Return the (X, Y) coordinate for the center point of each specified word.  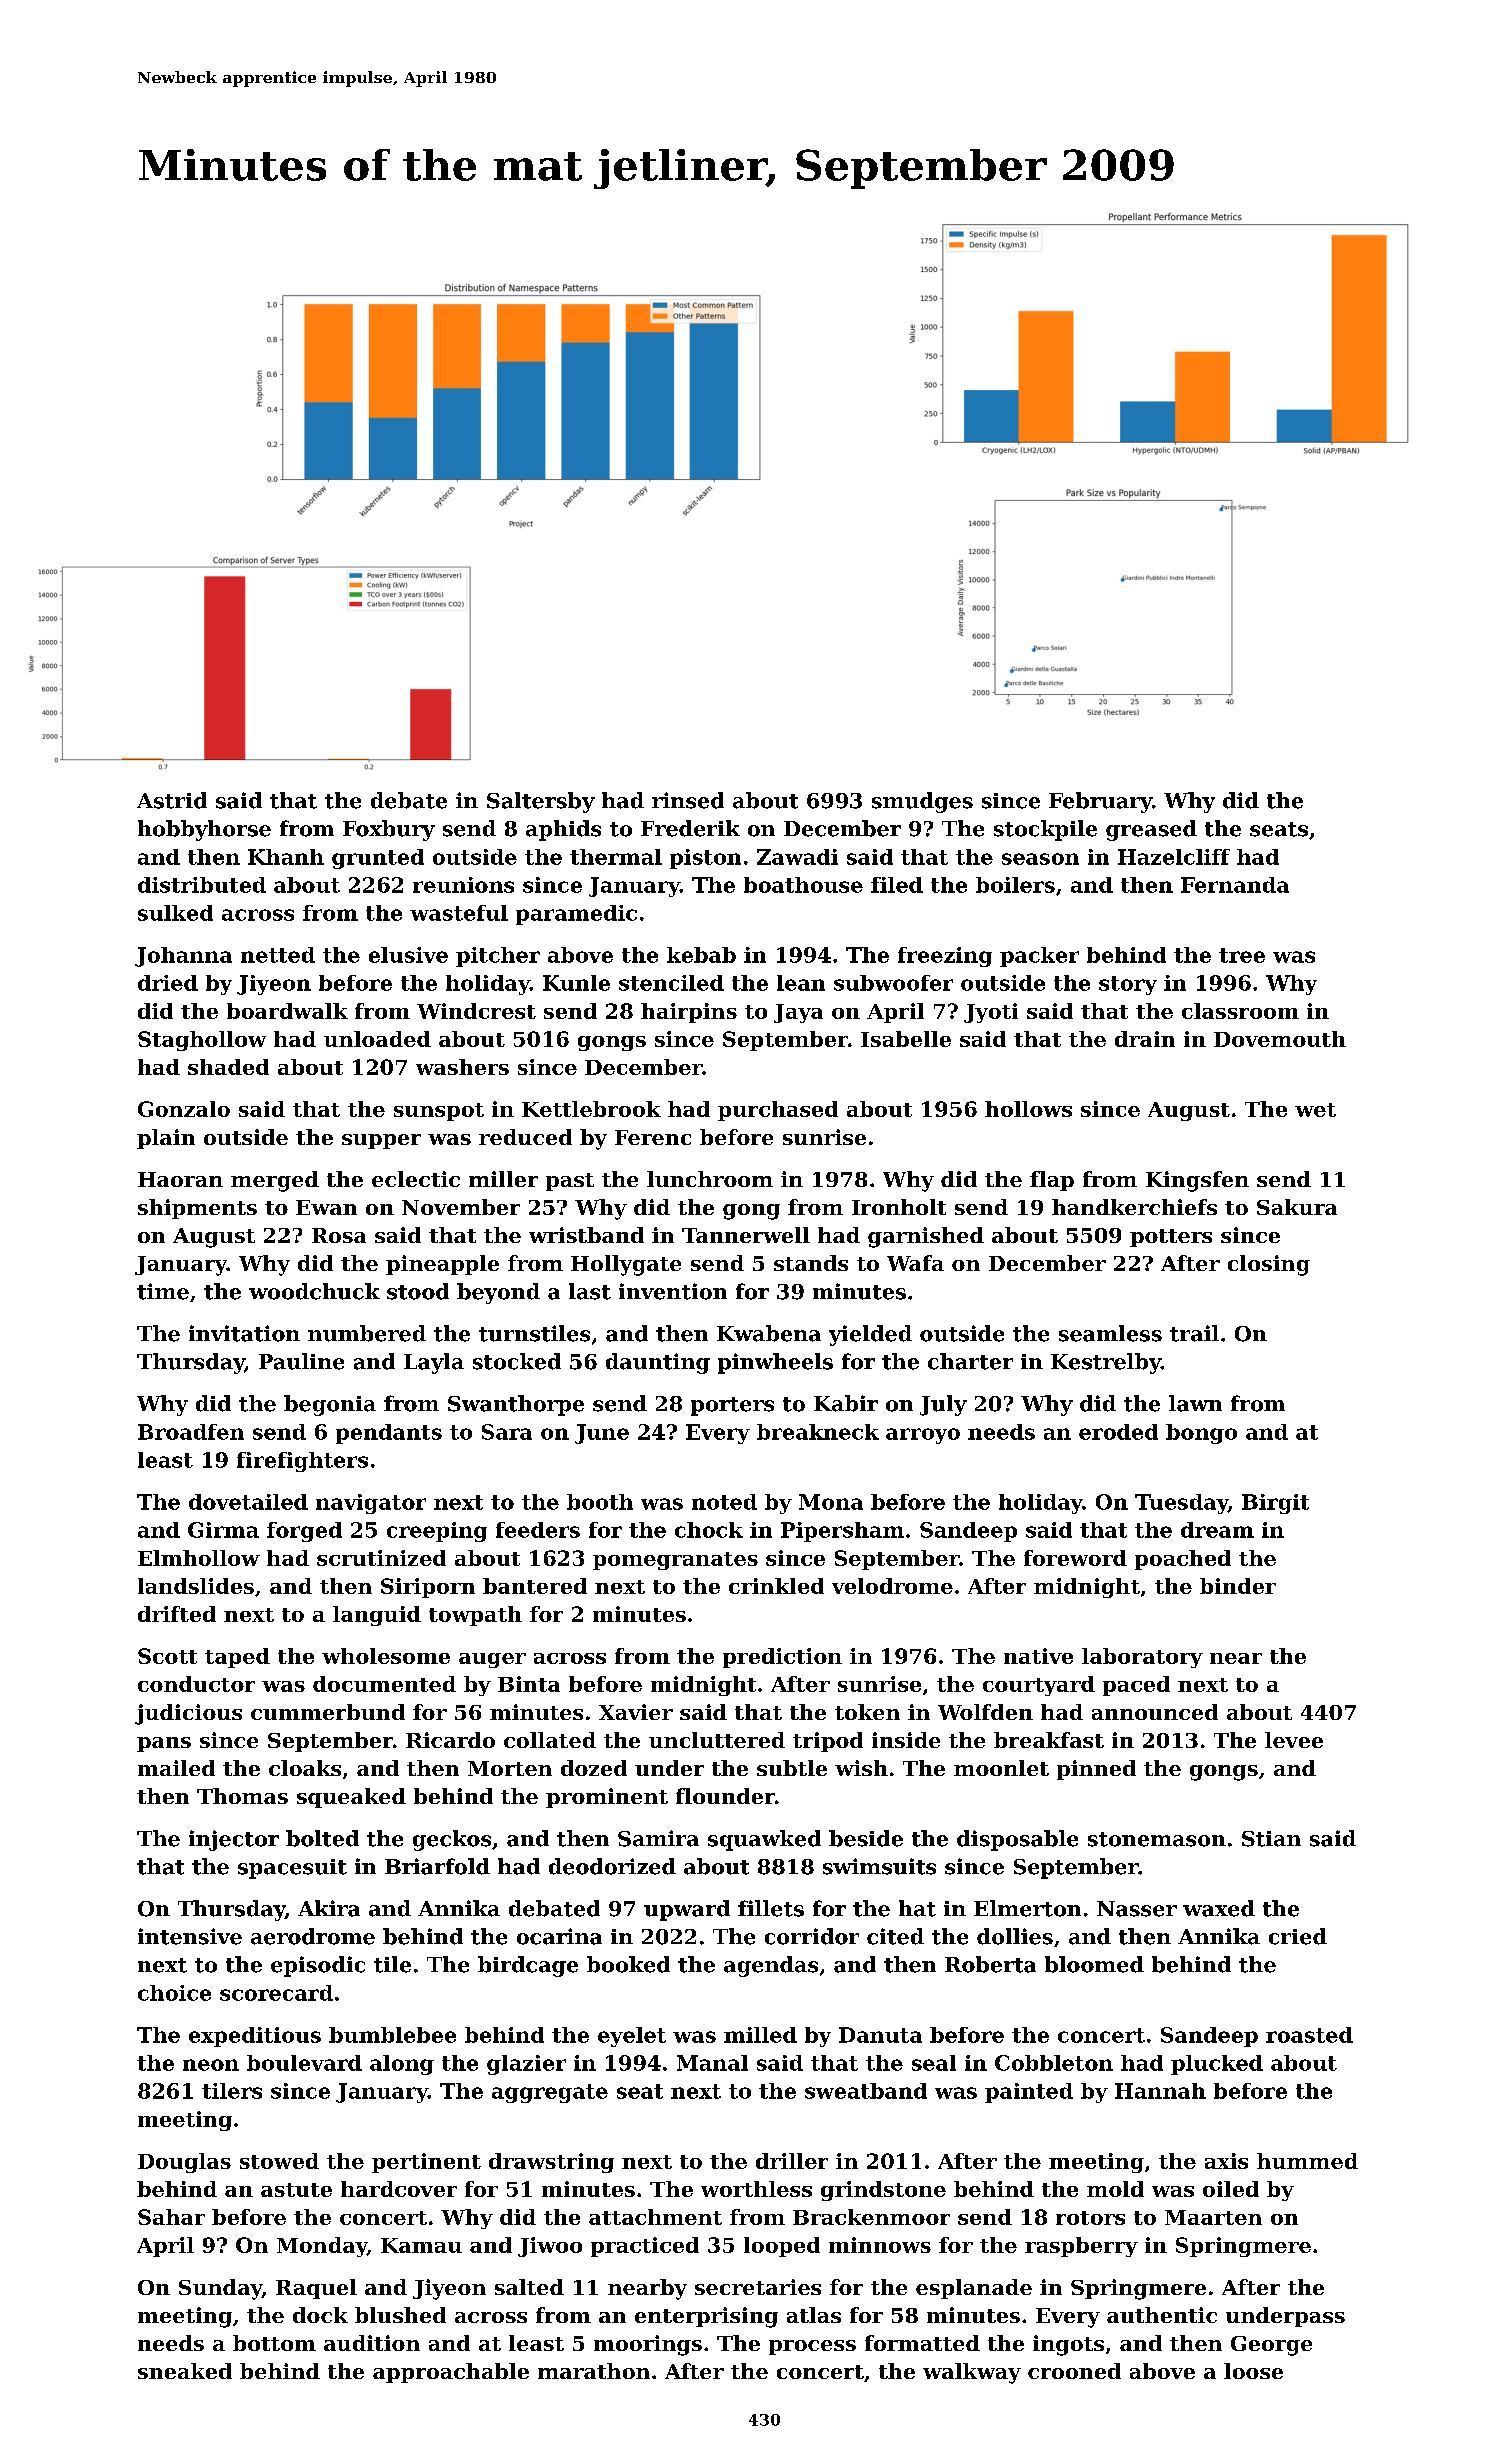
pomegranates (675, 1561)
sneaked (185, 2371)
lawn (1195, 1403)
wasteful (459, 913)
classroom (1240, 1011)
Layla (434, 1363)
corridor (812, 1936)
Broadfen (191, 1432)
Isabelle (906, 1039)
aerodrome (313, 1936)
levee (1294, 1740)
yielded (870, 1335)
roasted (1309, 2035)
